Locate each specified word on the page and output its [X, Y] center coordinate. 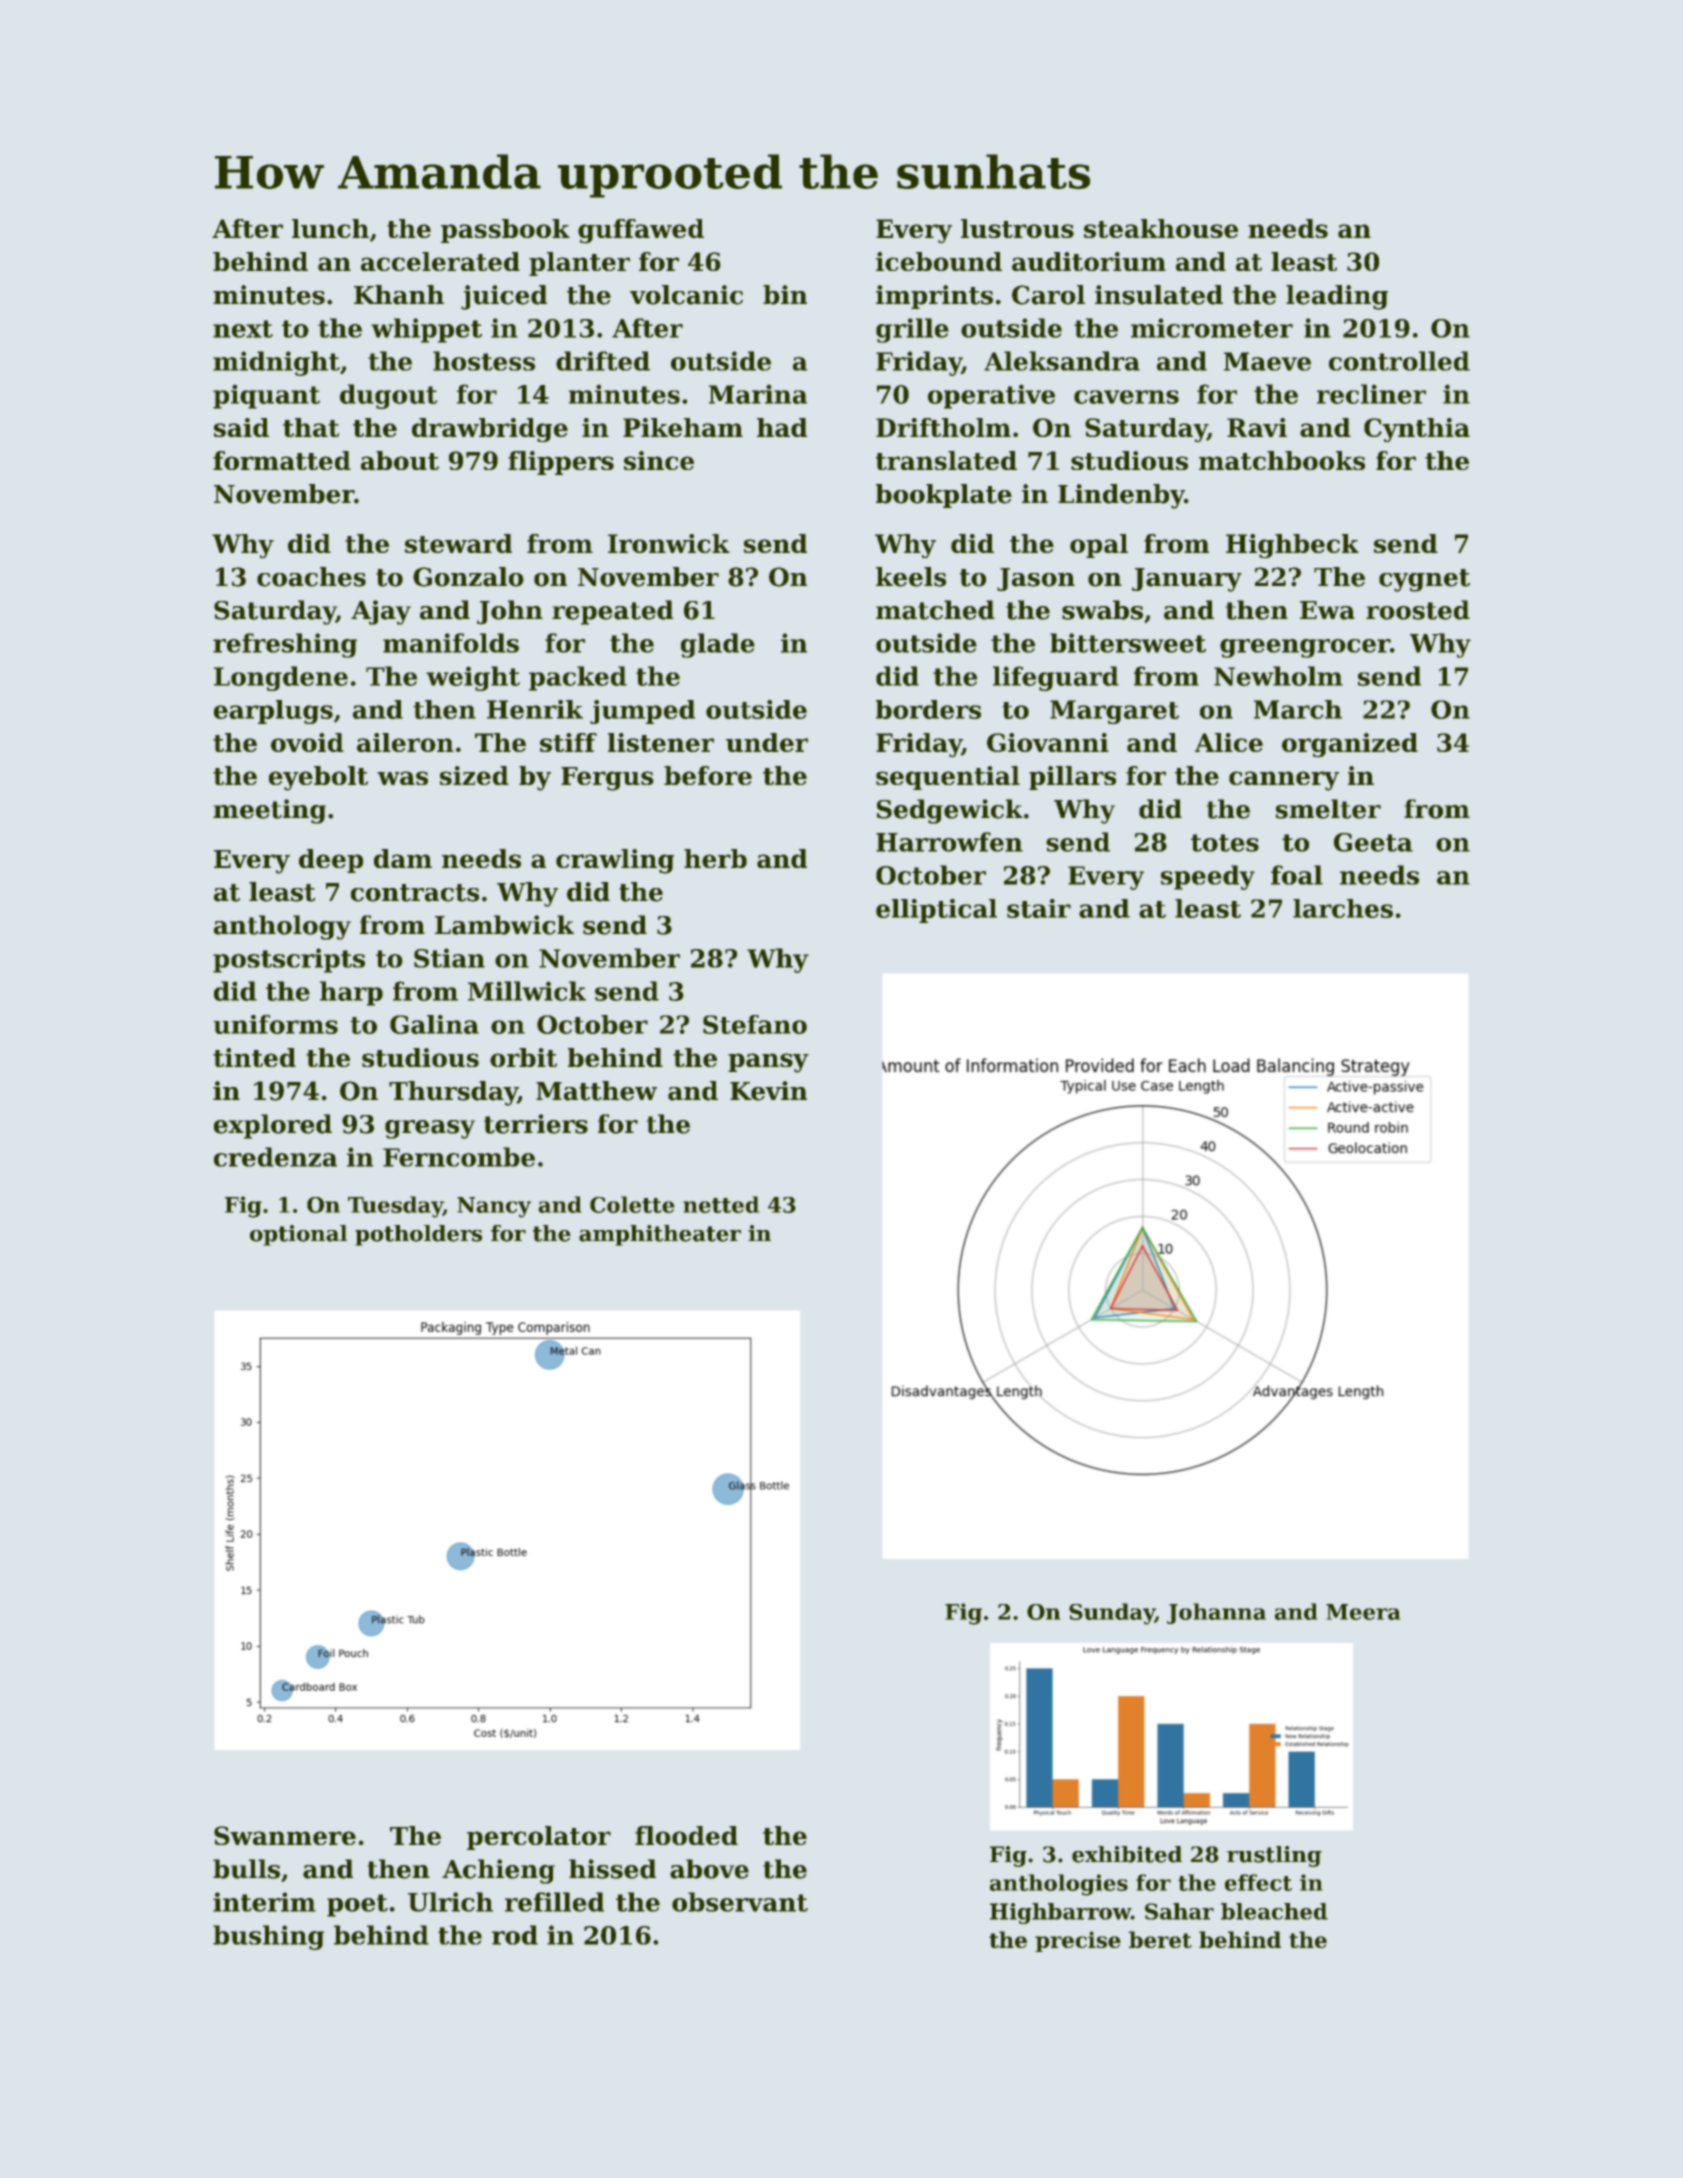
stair [1039, 908]
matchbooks [1282, 460]
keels [911, 577]
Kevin [768, 1091]
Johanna [1216, 1613]
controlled [1399, 361]
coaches [311, 577]
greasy [430, 1129]
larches [1343, 908]
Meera [1363, 1612]
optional [298, 1235]
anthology [282, 927]
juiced [504, 297]
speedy [1208, 877]
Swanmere [285, 1835]
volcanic [686, 295]
